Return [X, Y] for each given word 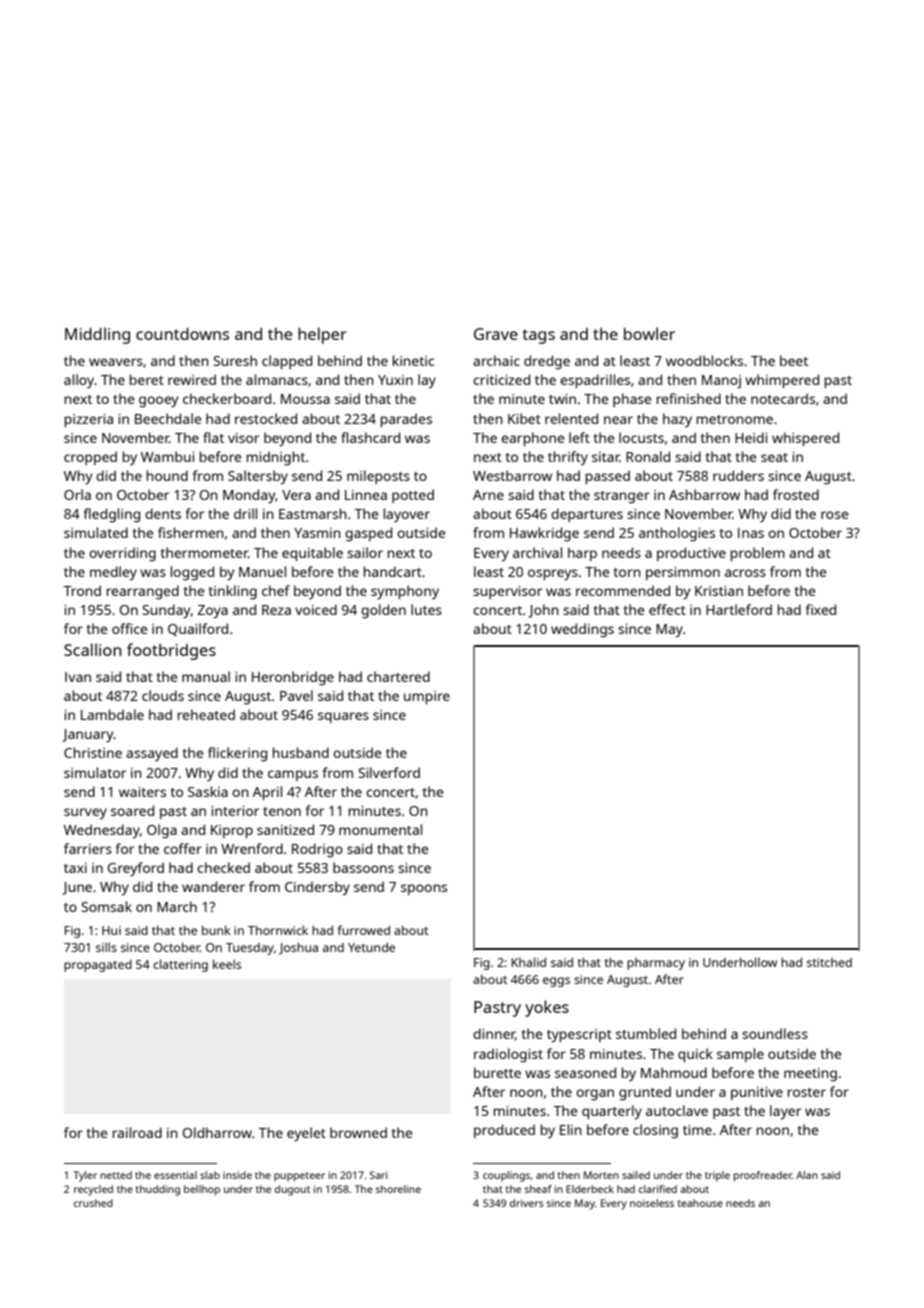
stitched [829, 962]
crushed [93, 1203]
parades [406, 420]
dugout [292, 1190]
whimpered [782, 381]
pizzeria [89, 420]
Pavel [296, 695]
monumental [380, 829]
